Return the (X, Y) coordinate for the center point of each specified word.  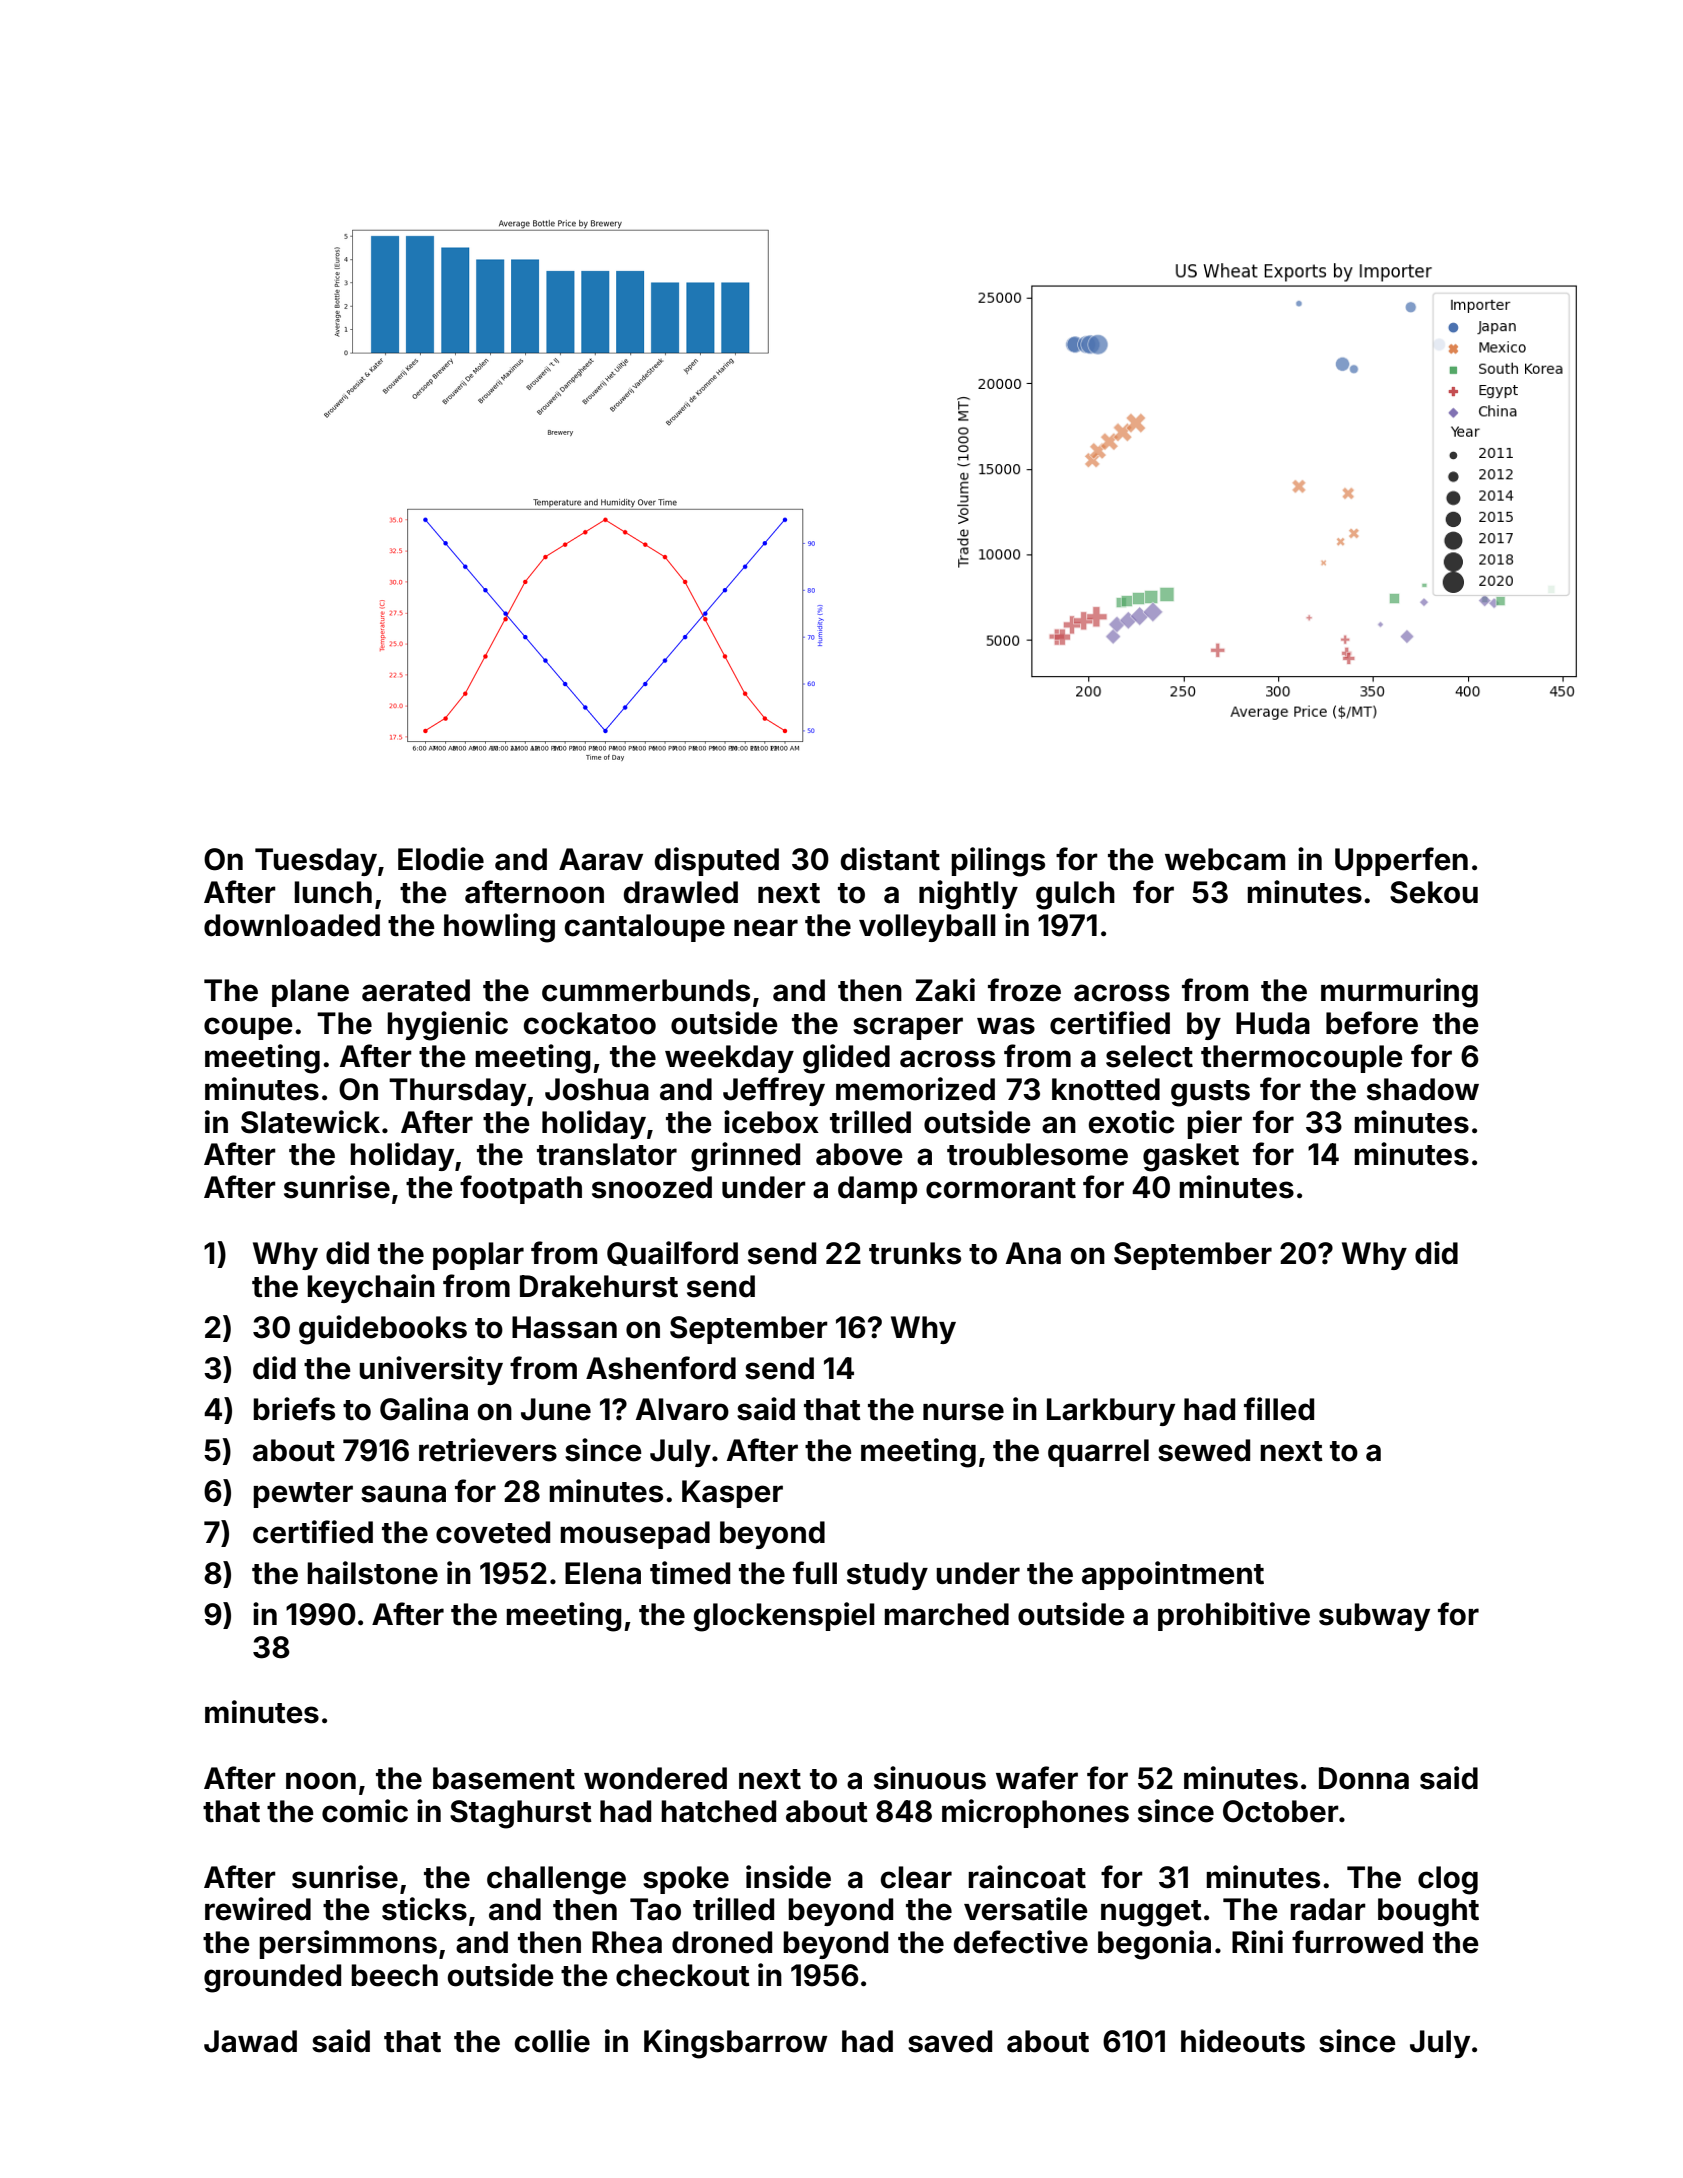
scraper (908, 1028)
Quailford (672, 1253)
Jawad (250, 2041)
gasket (1191, 1157)
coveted (493, 1532)
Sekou (1434, 892)
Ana (1033, 1253)
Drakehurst (599, 1286)
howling (499, 928)
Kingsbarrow (736, 2044)
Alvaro (682, 1409)
